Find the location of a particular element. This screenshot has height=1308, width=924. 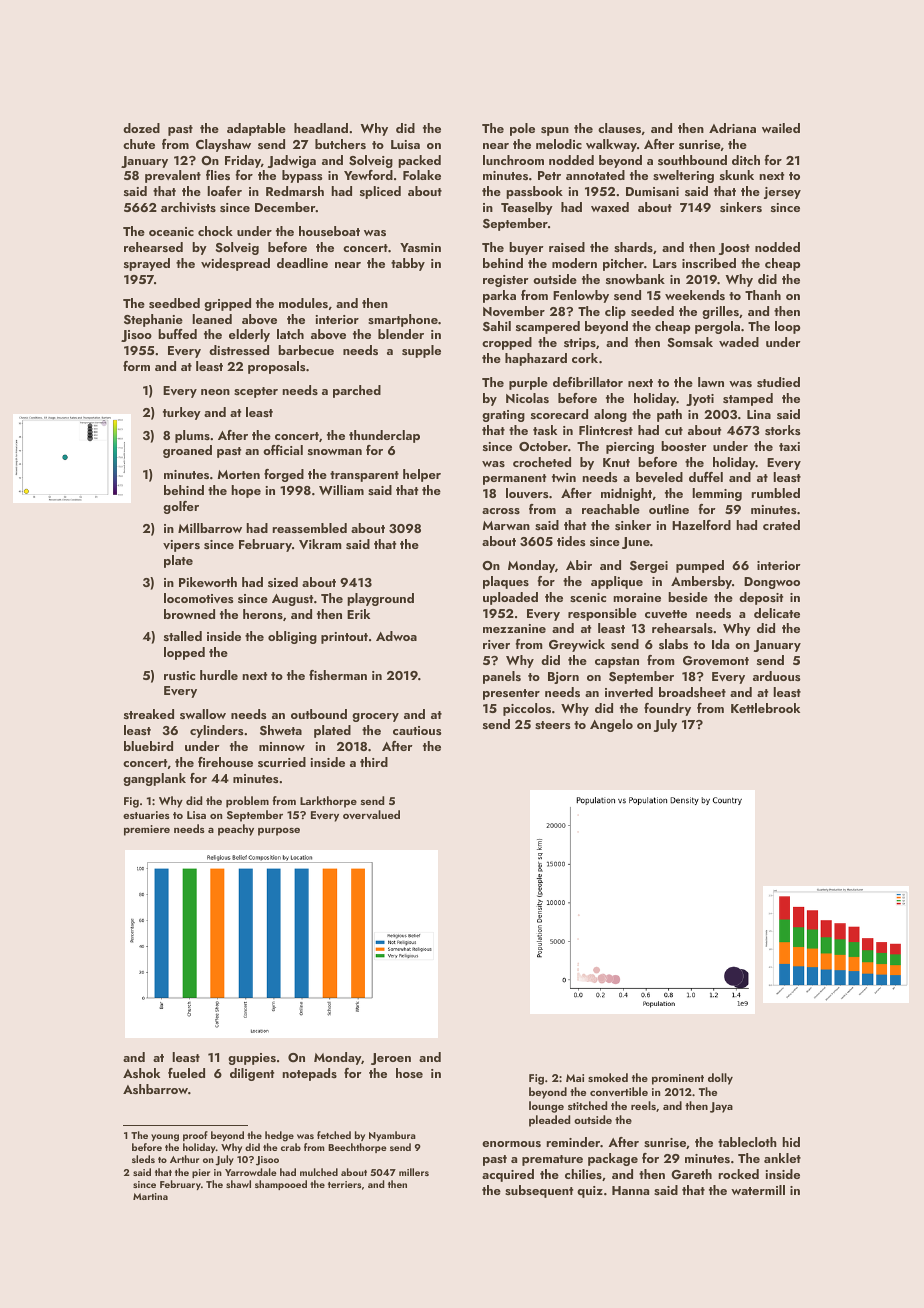

terriers is located at coordinates (344, 1184).
